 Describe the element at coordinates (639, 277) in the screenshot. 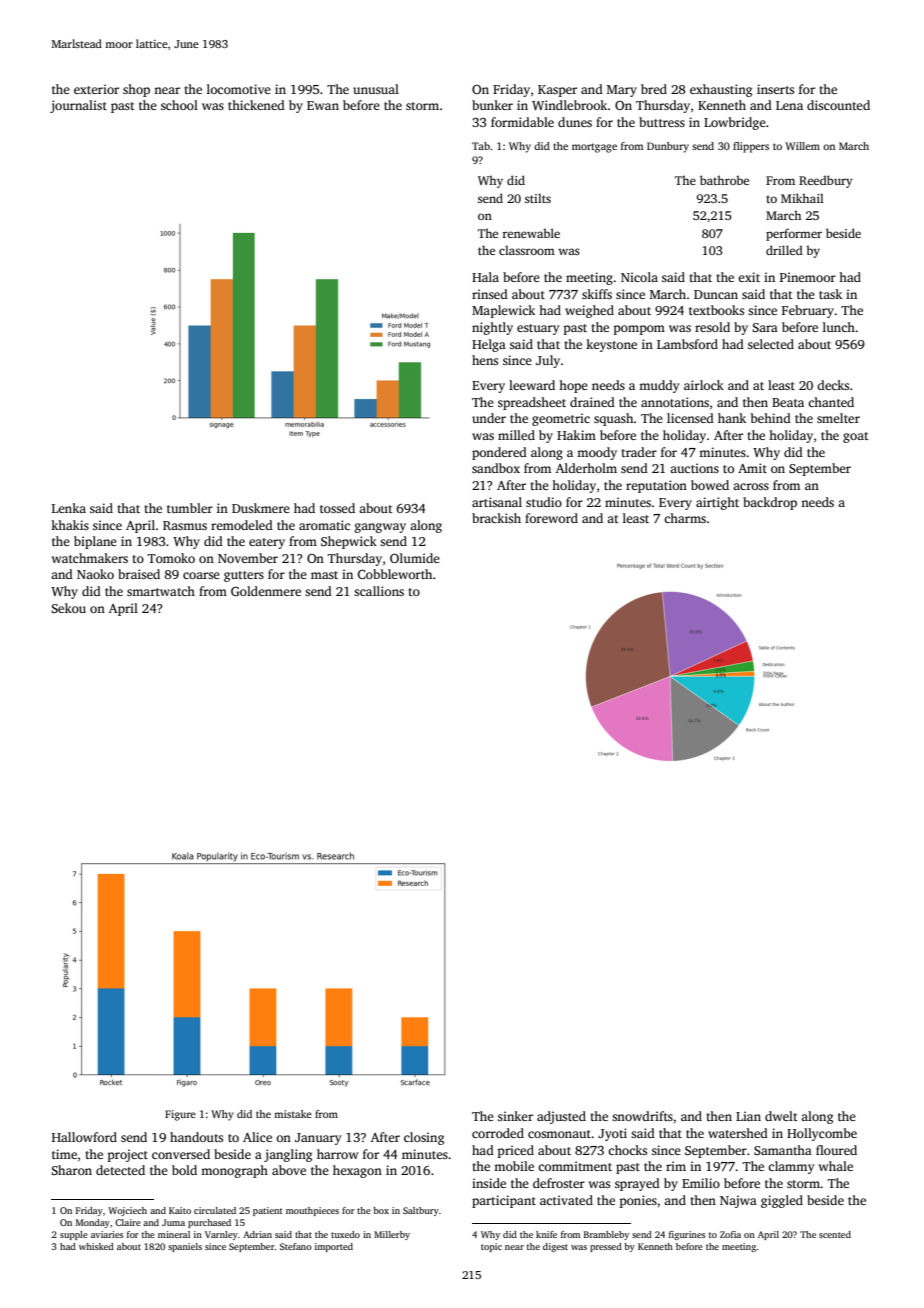

I see `Nicola` at that location.
